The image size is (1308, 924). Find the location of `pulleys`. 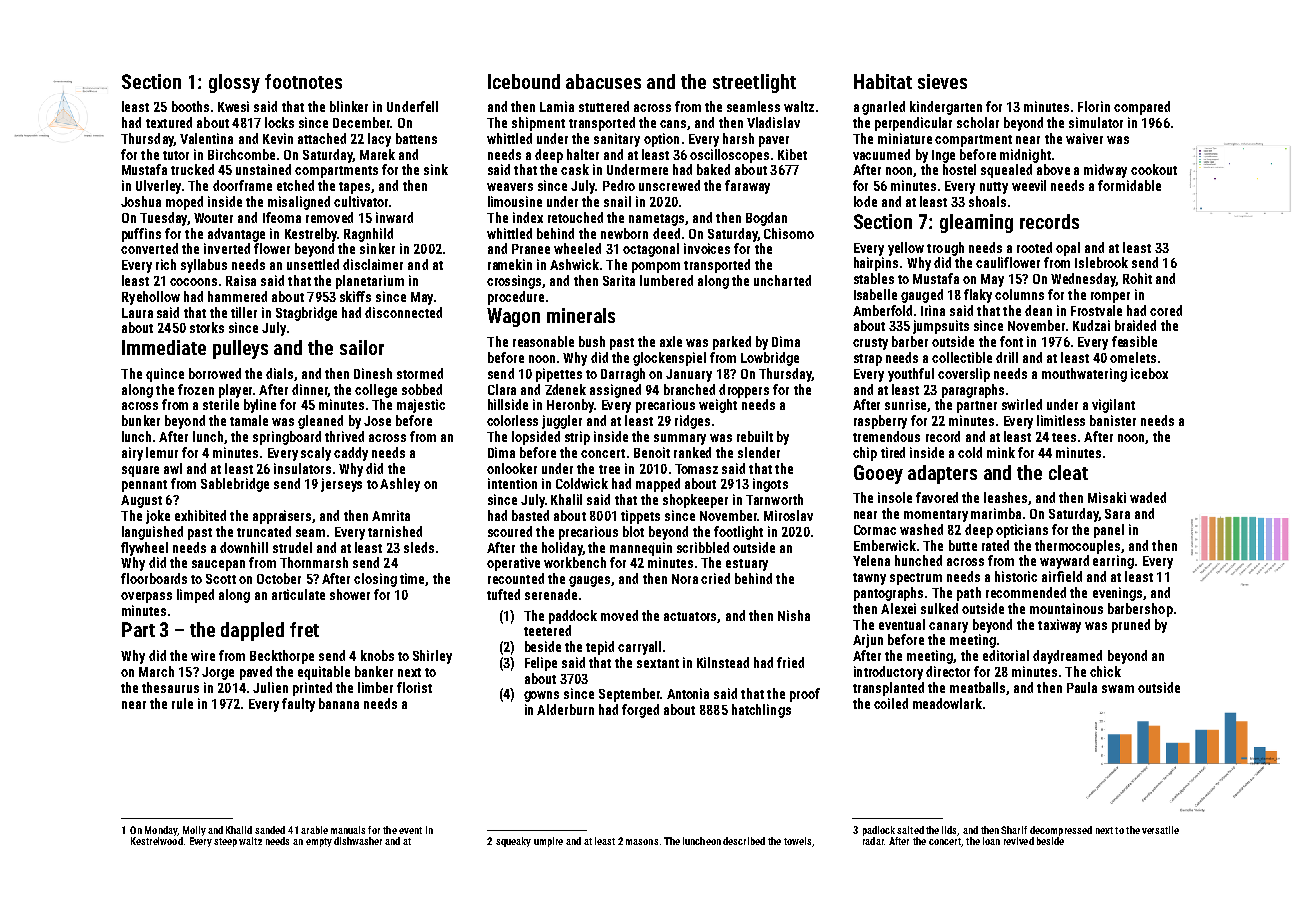

pulleys is located at coordinates (240, 349).
